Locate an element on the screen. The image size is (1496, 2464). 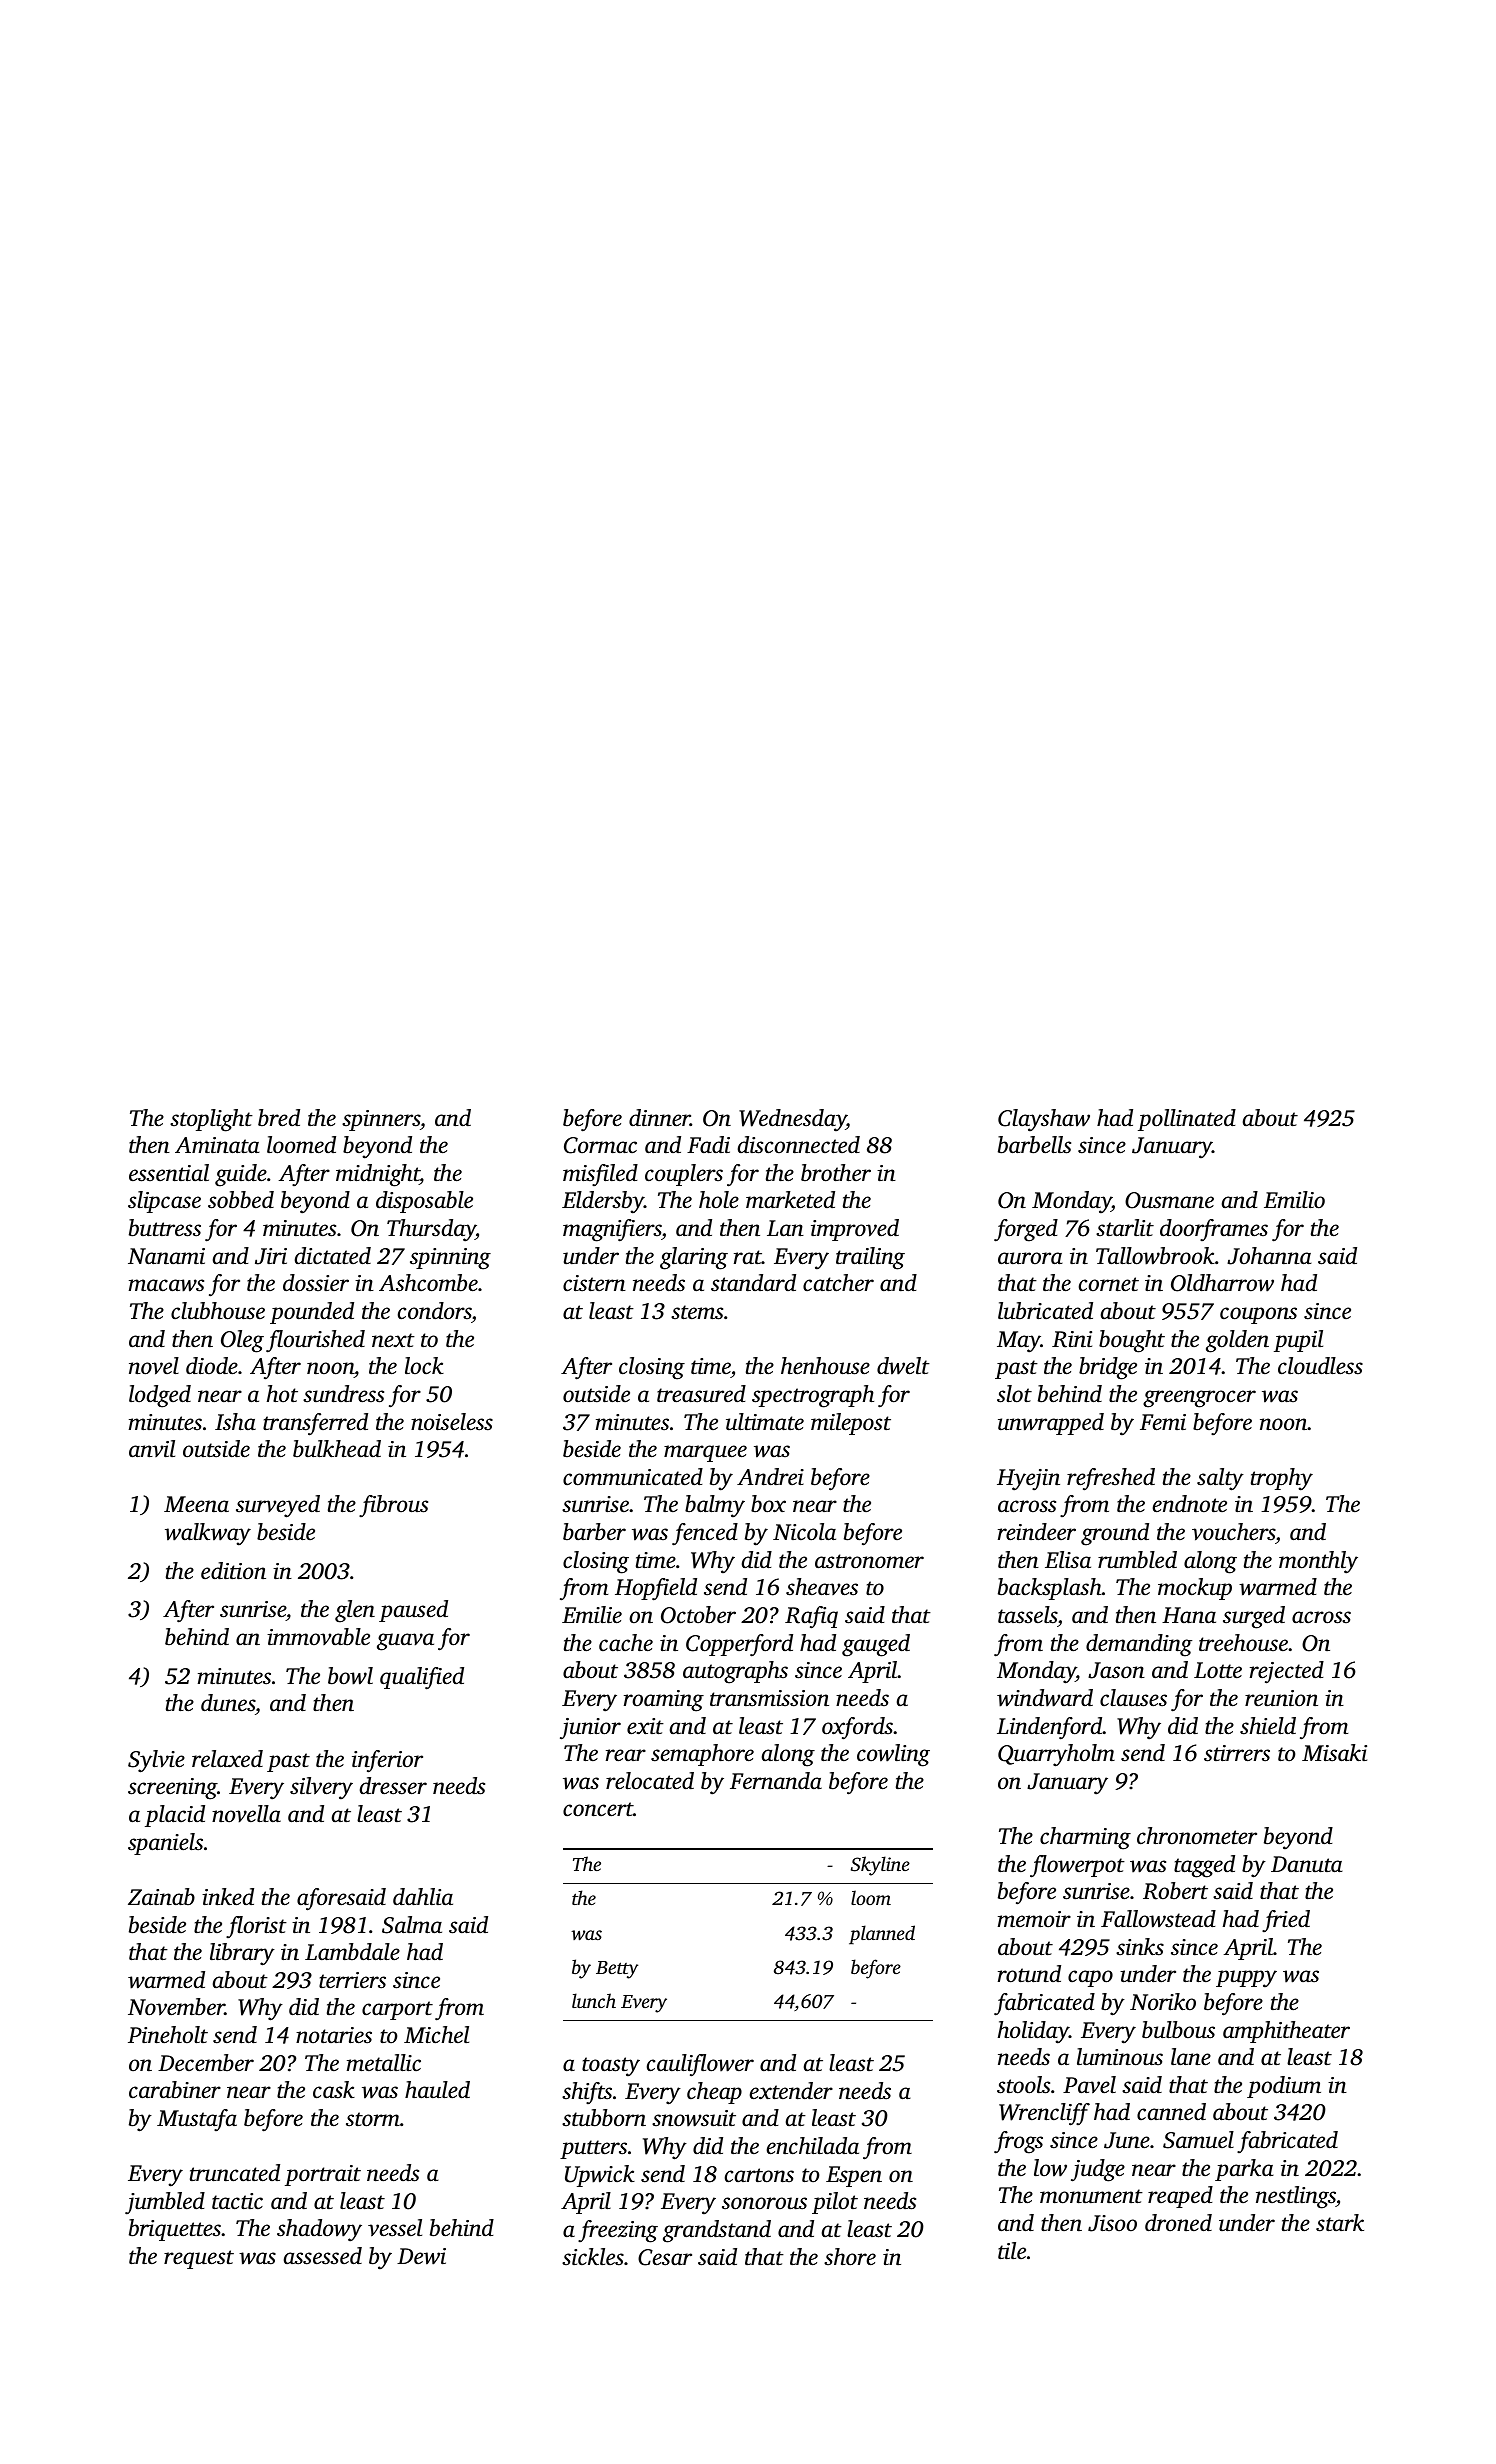
droned is located at coordinates (1178, 2222).
